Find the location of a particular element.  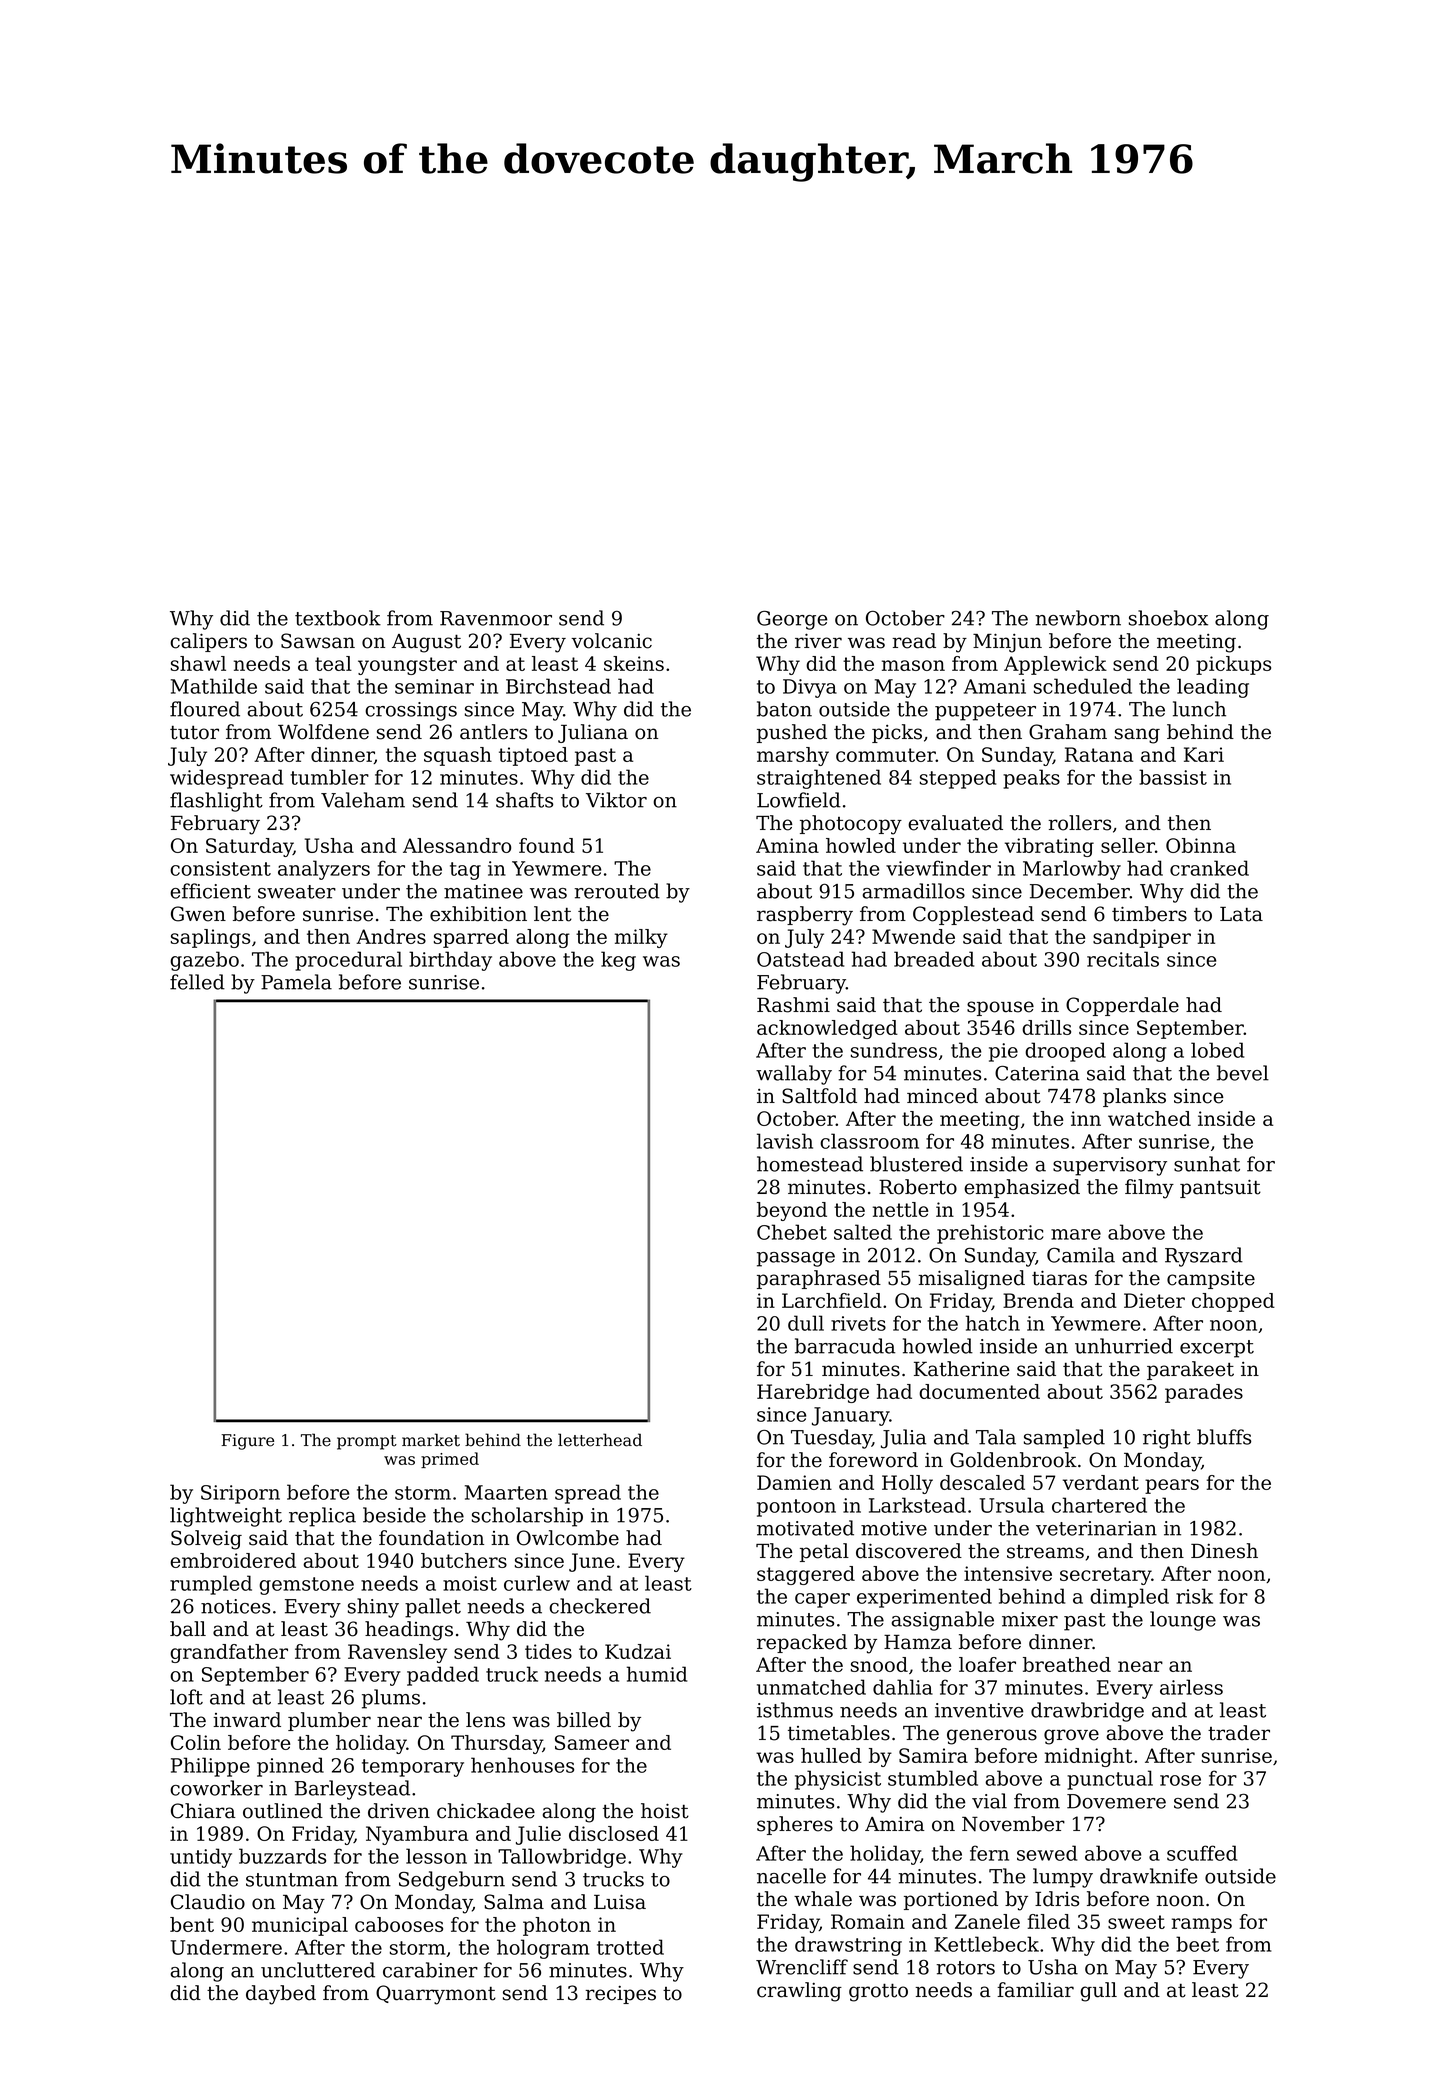

breathed is located at coordinates (1067, 1664).
